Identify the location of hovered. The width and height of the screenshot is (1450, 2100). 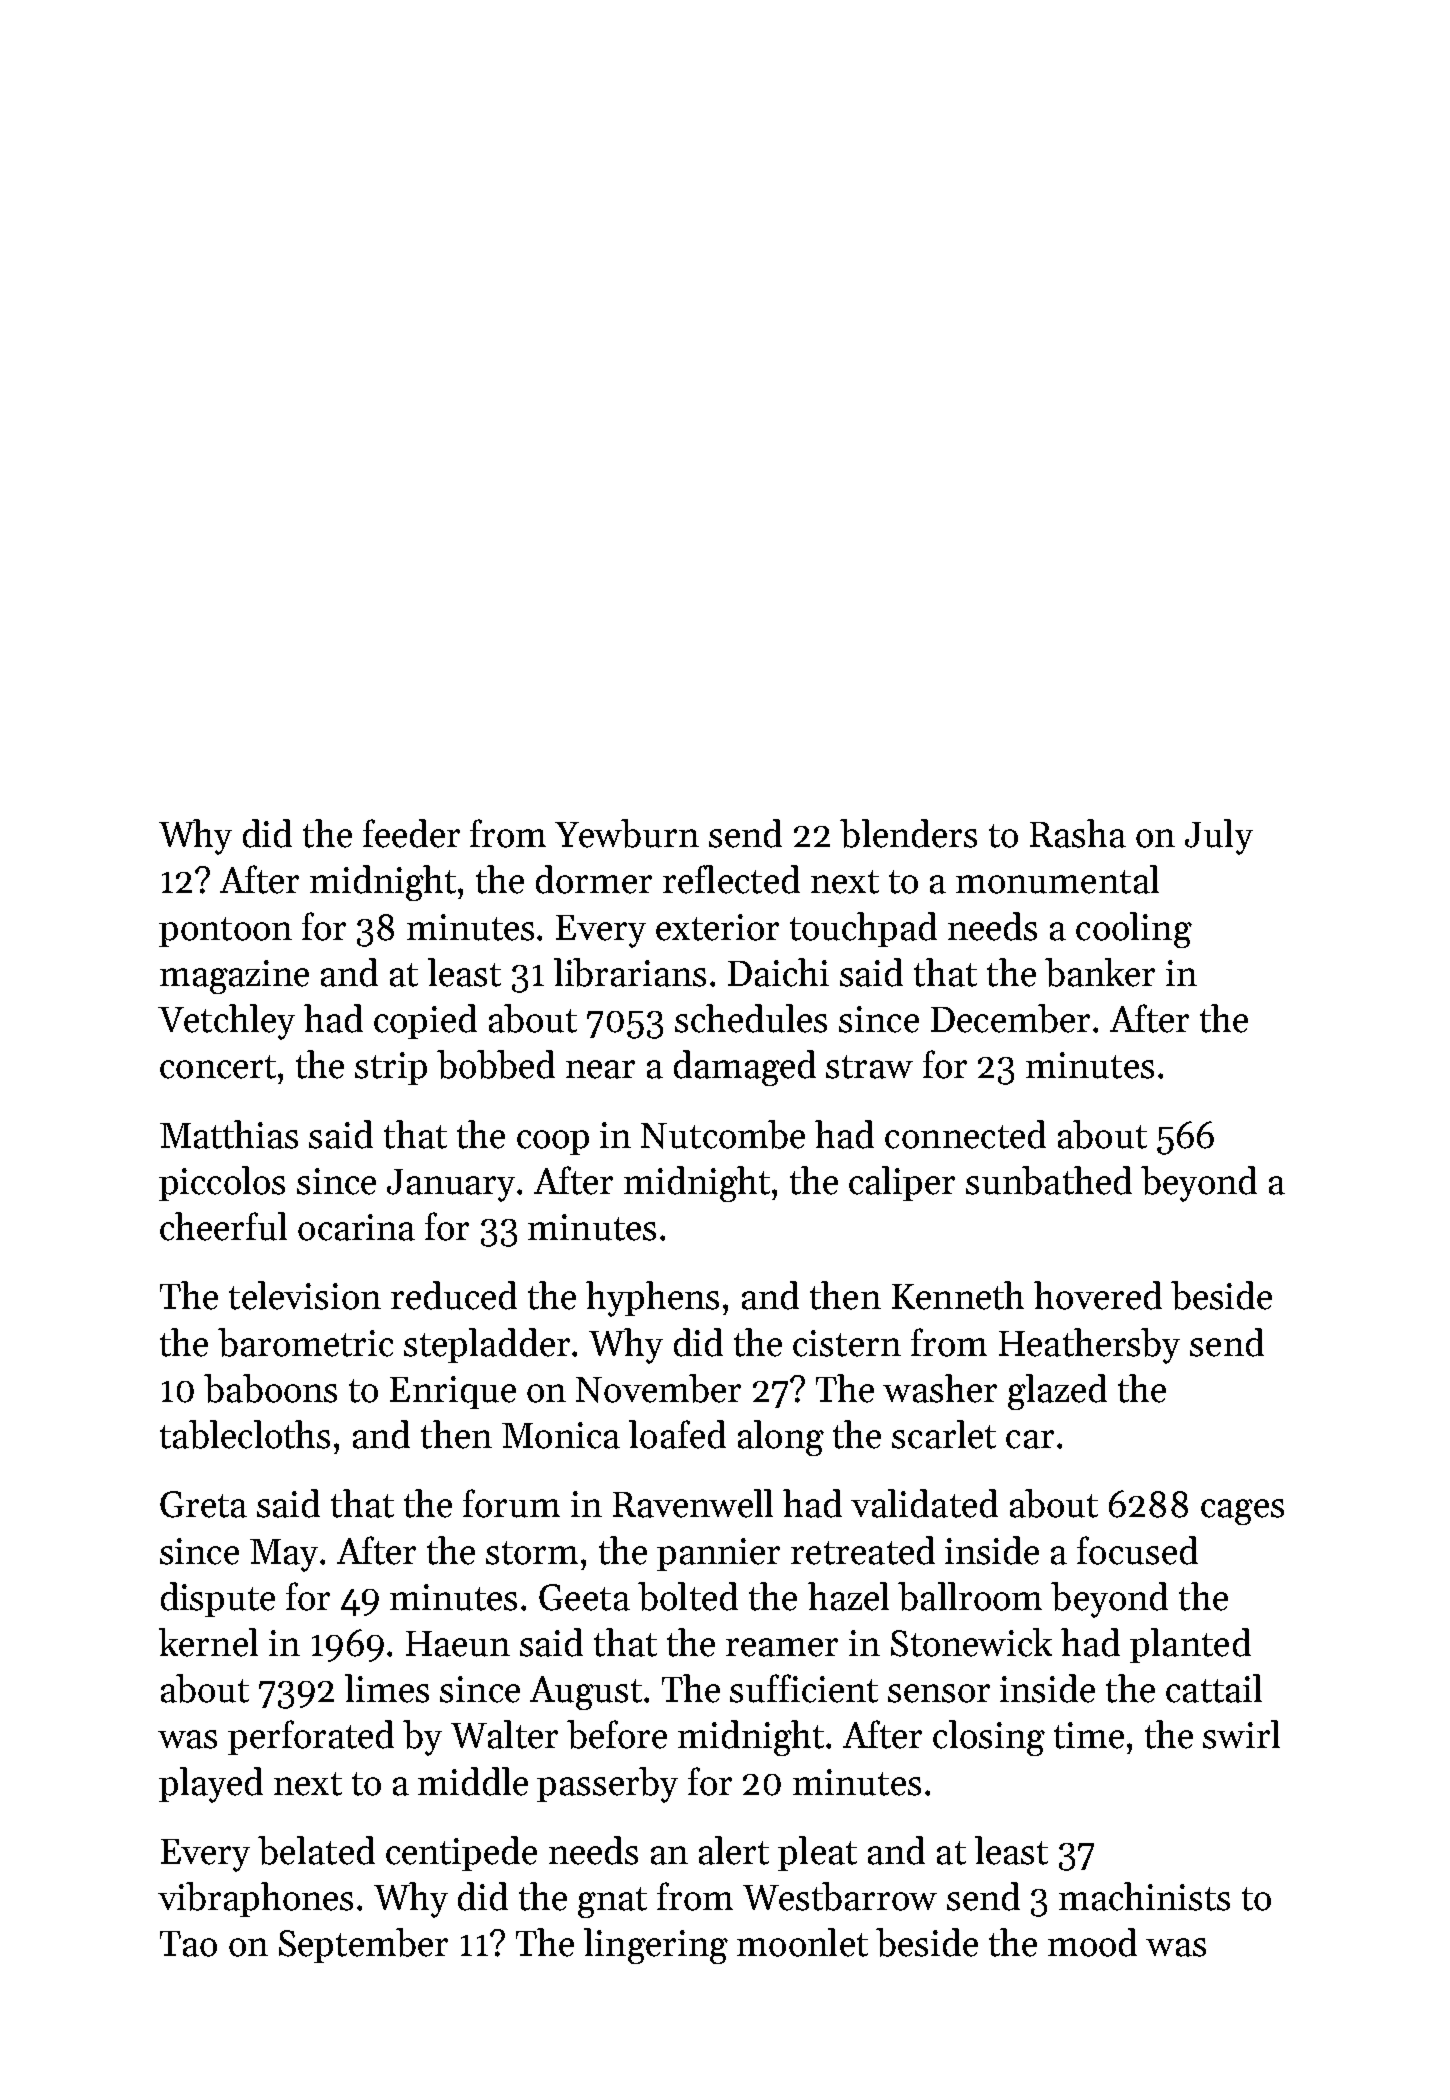
(1098, 1295).
